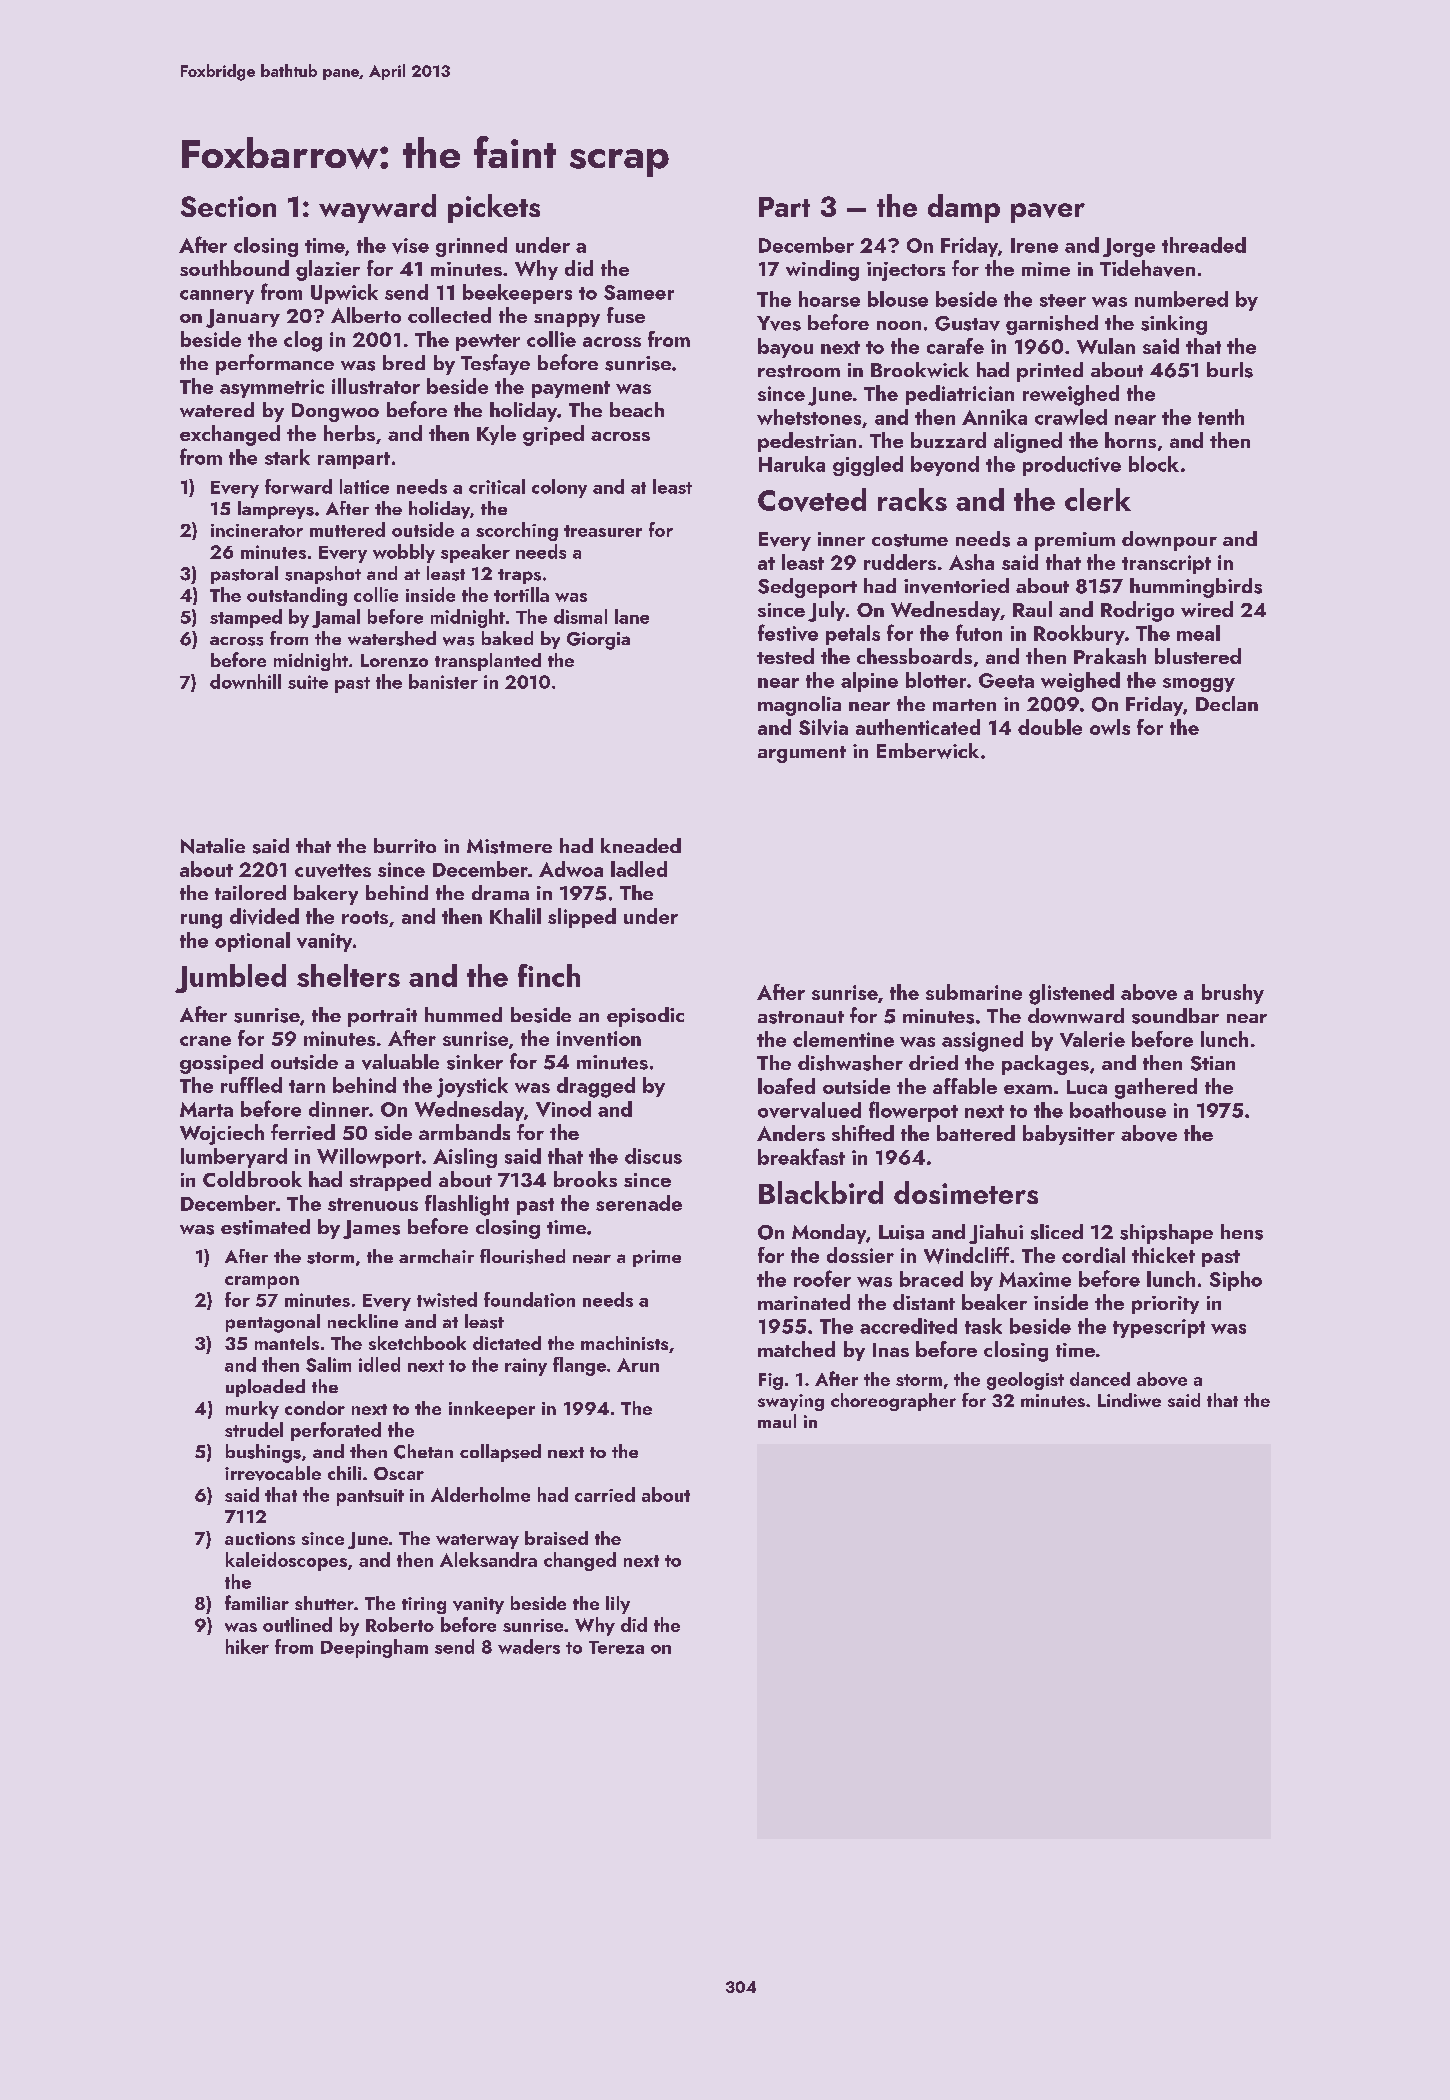  What do you see at coordinates (821, 1192) in the document?
I see `Blackbird` at bounding box center [821, 1192].
